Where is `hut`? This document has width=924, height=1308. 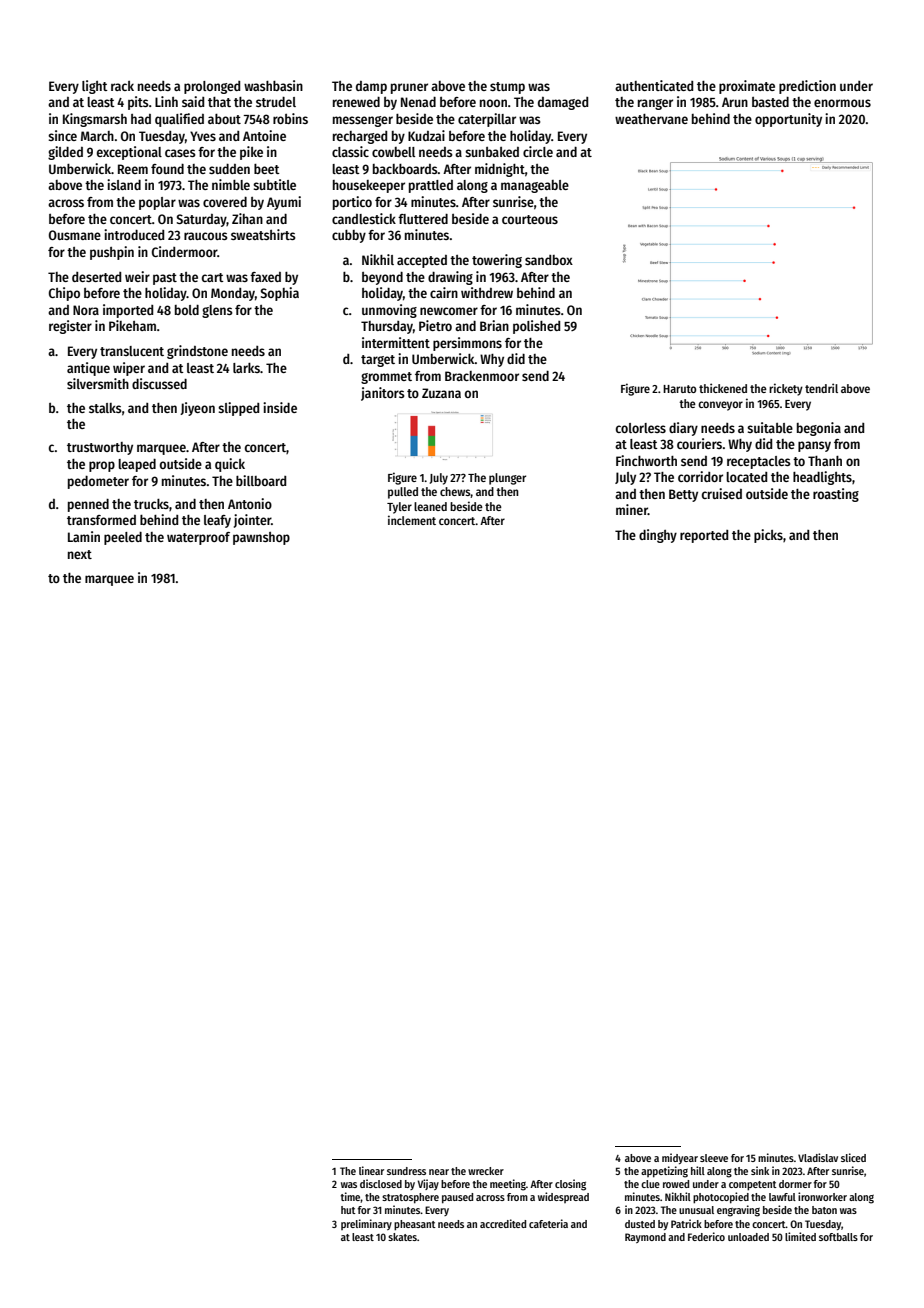
hut is located at coordinates (348, 1210).
